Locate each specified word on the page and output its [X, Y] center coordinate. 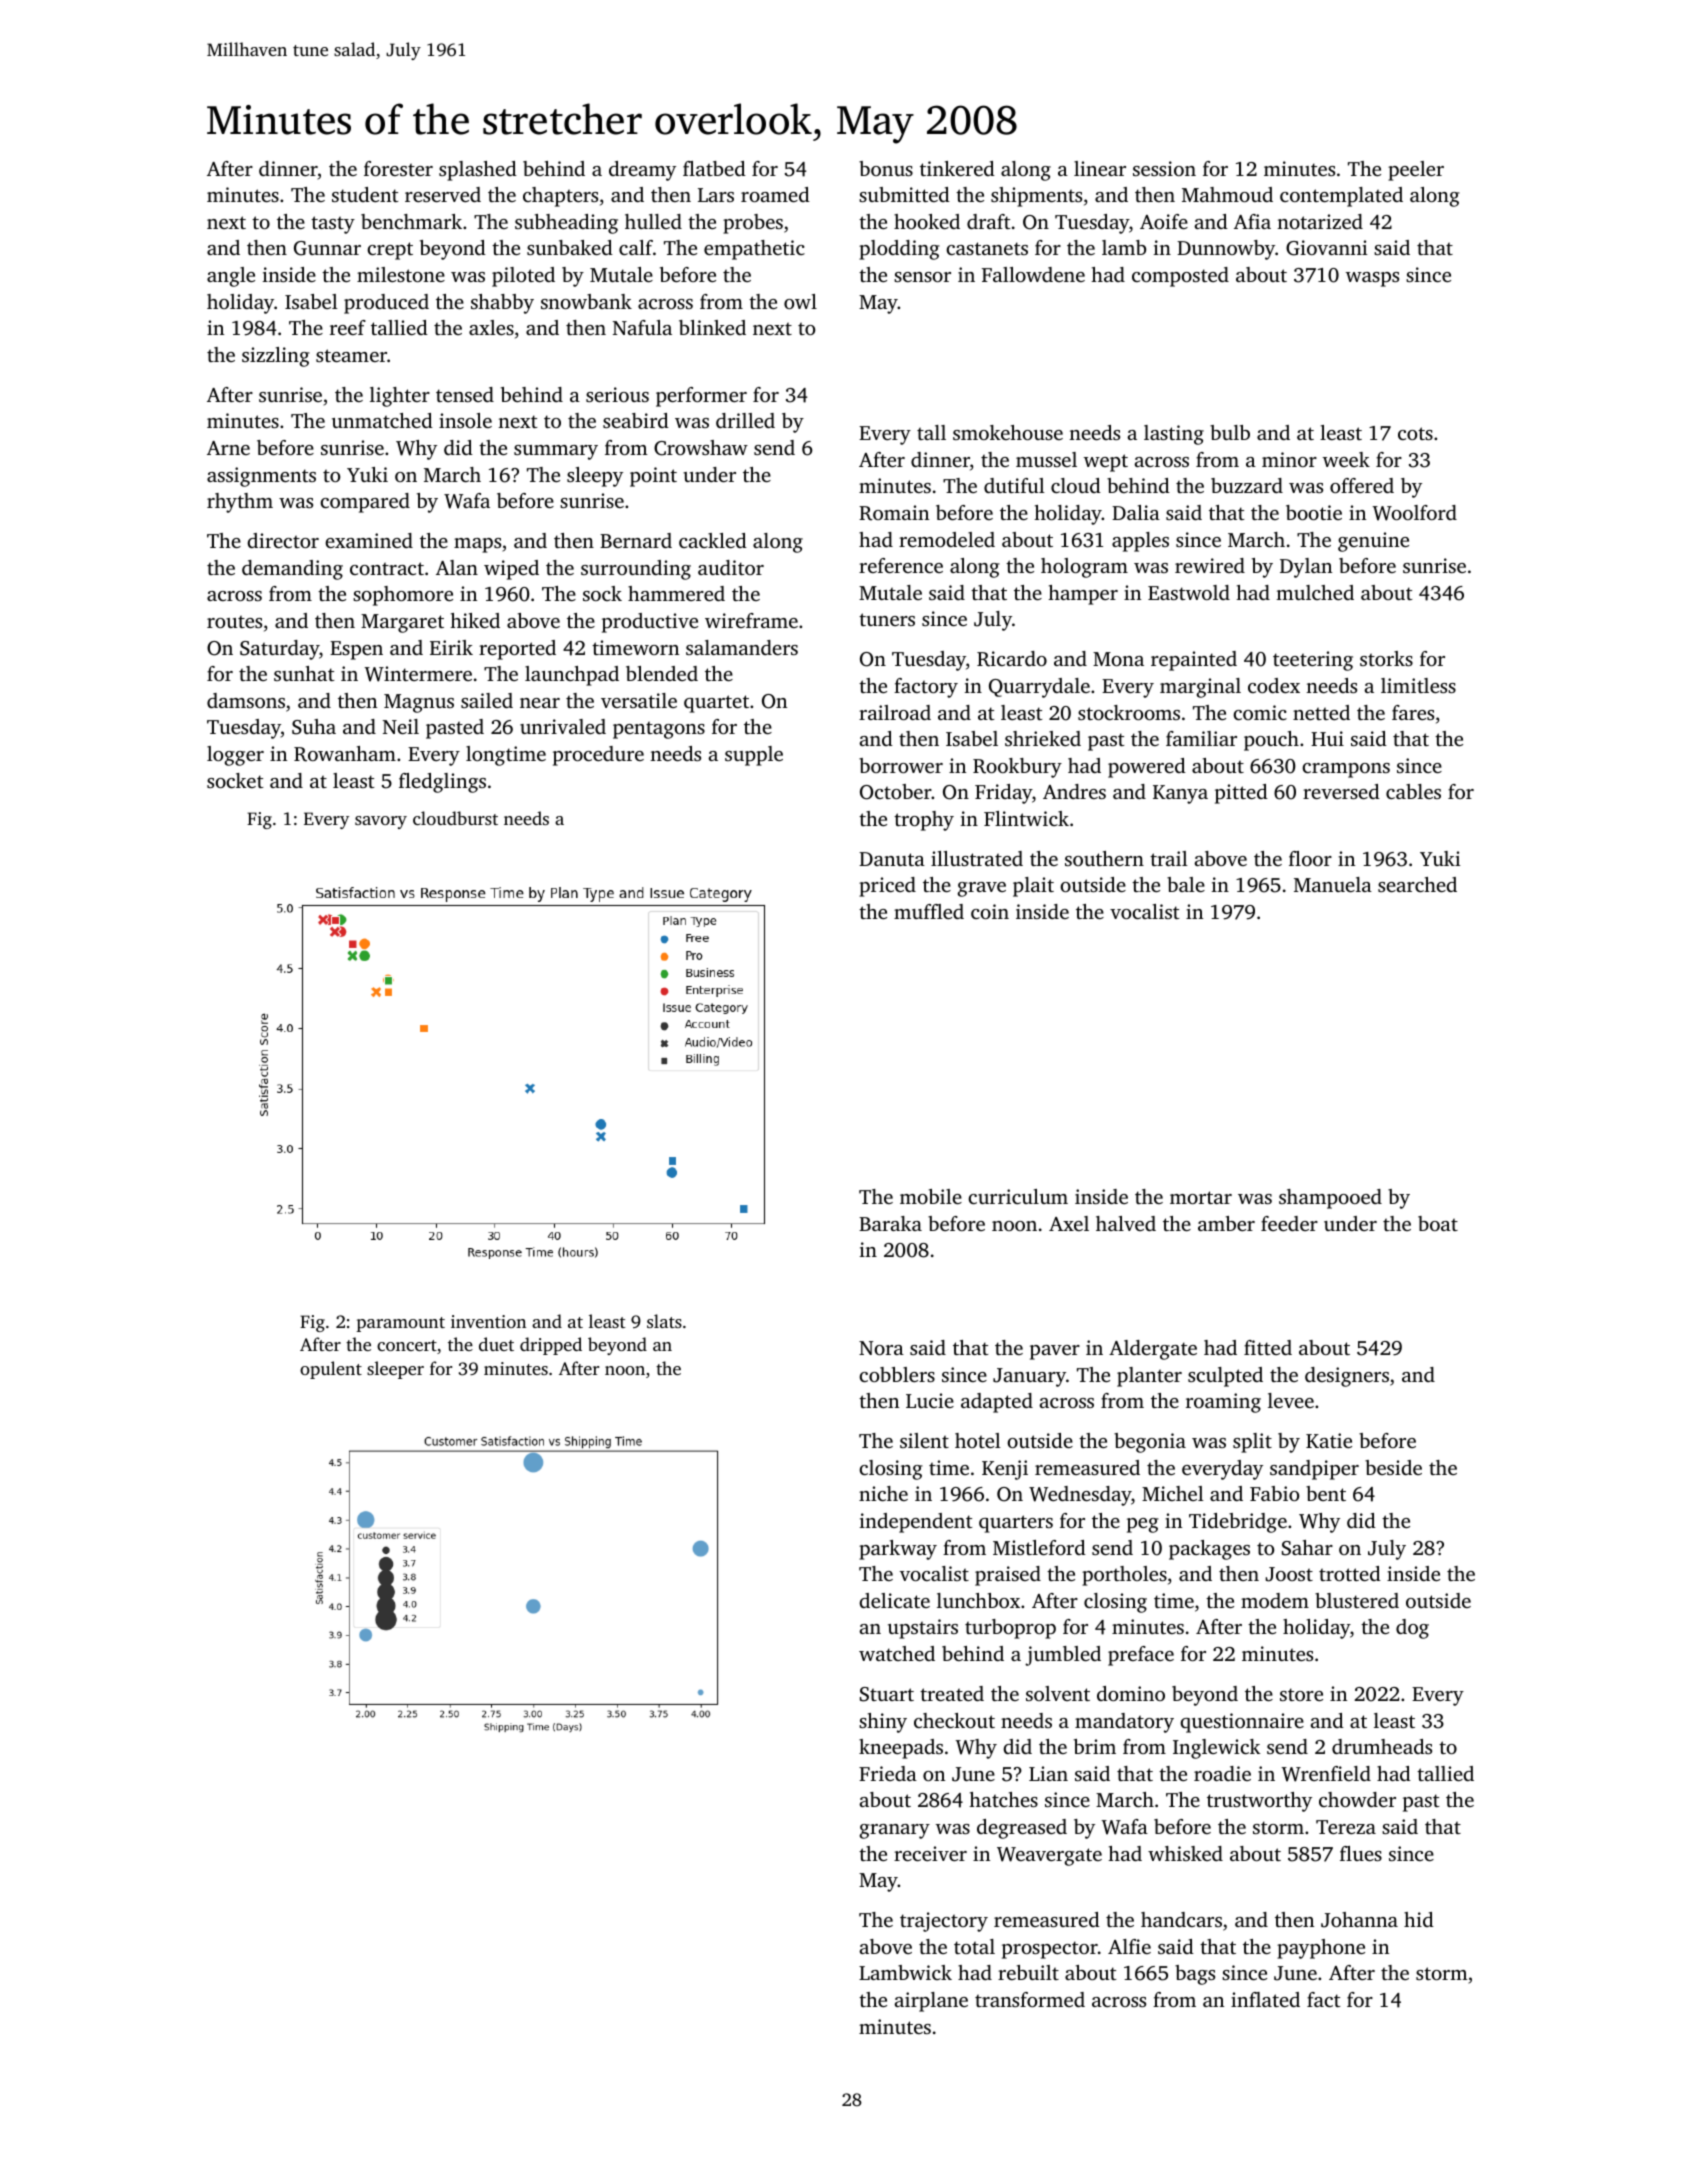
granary [895, 1831]
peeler [1416, 171]
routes [234, 622]
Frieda [888, 1773]
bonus [886, 168]
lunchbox [978, 1600]
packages [1209, 1550]
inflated [1265, 1999]
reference [901, 565]
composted [1180, 277]
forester [398, 168]
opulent [331, 1370]
